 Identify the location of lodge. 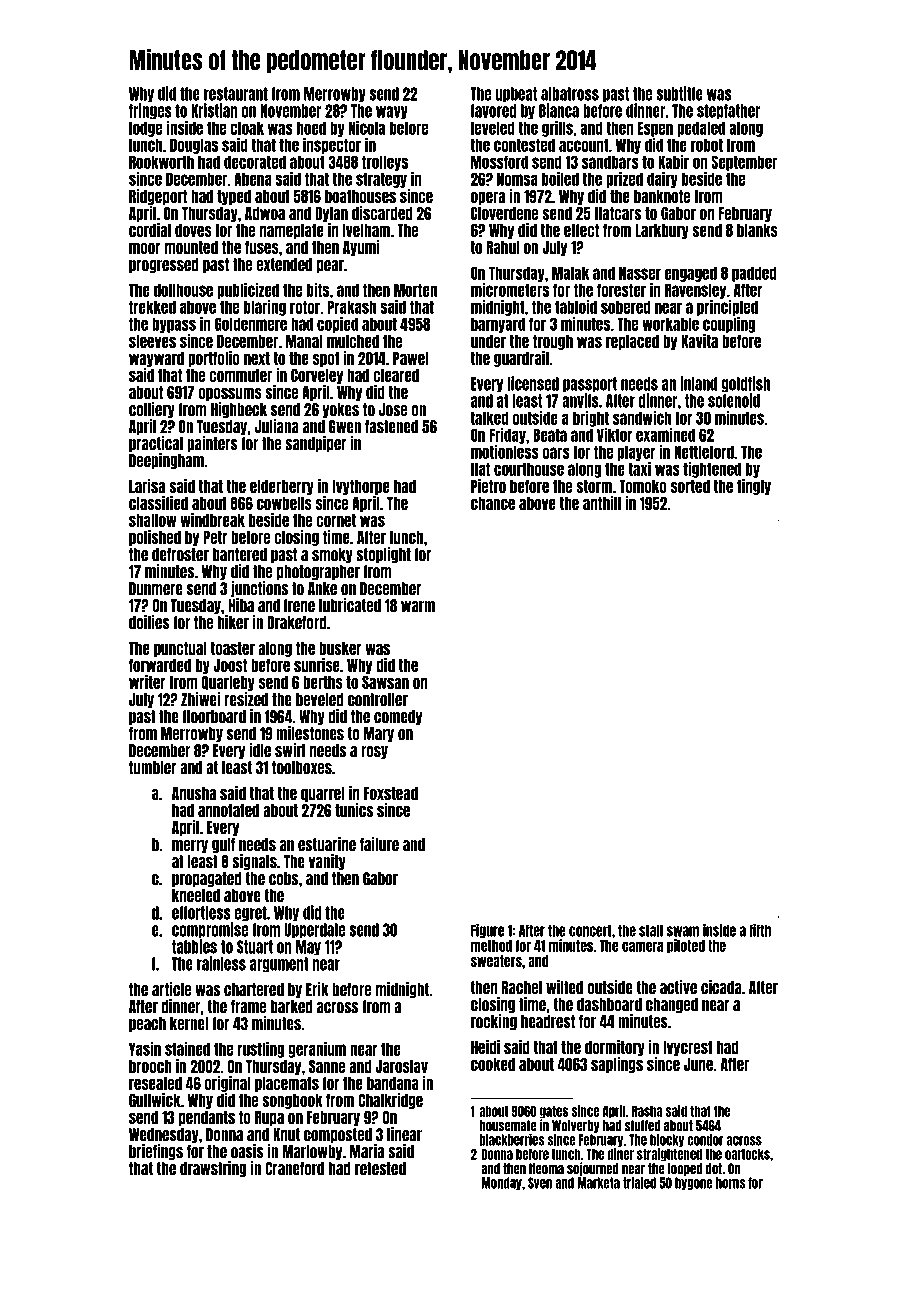
(145, 129).
